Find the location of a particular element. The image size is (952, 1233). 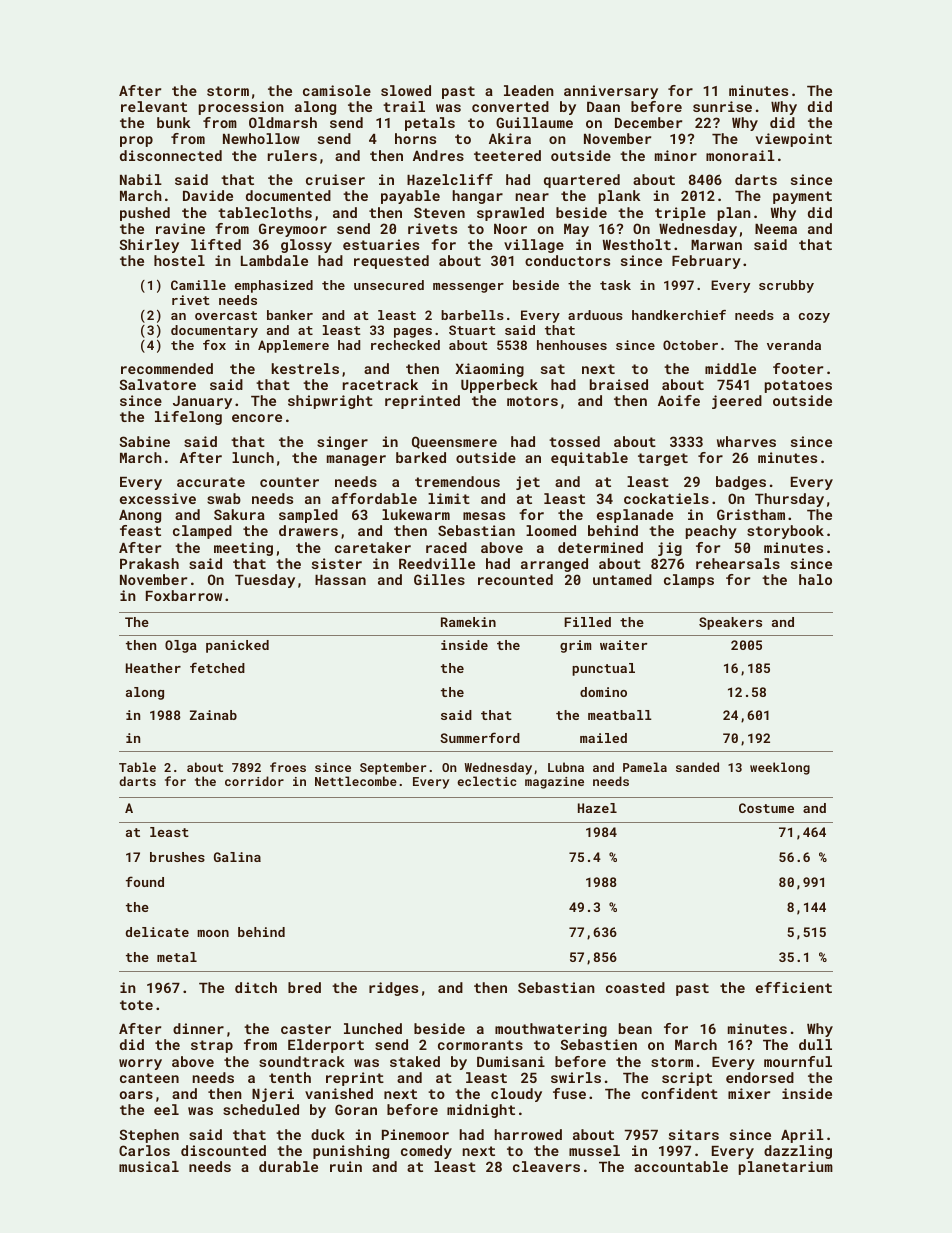

relevant is located at coordinates (154, 106).
